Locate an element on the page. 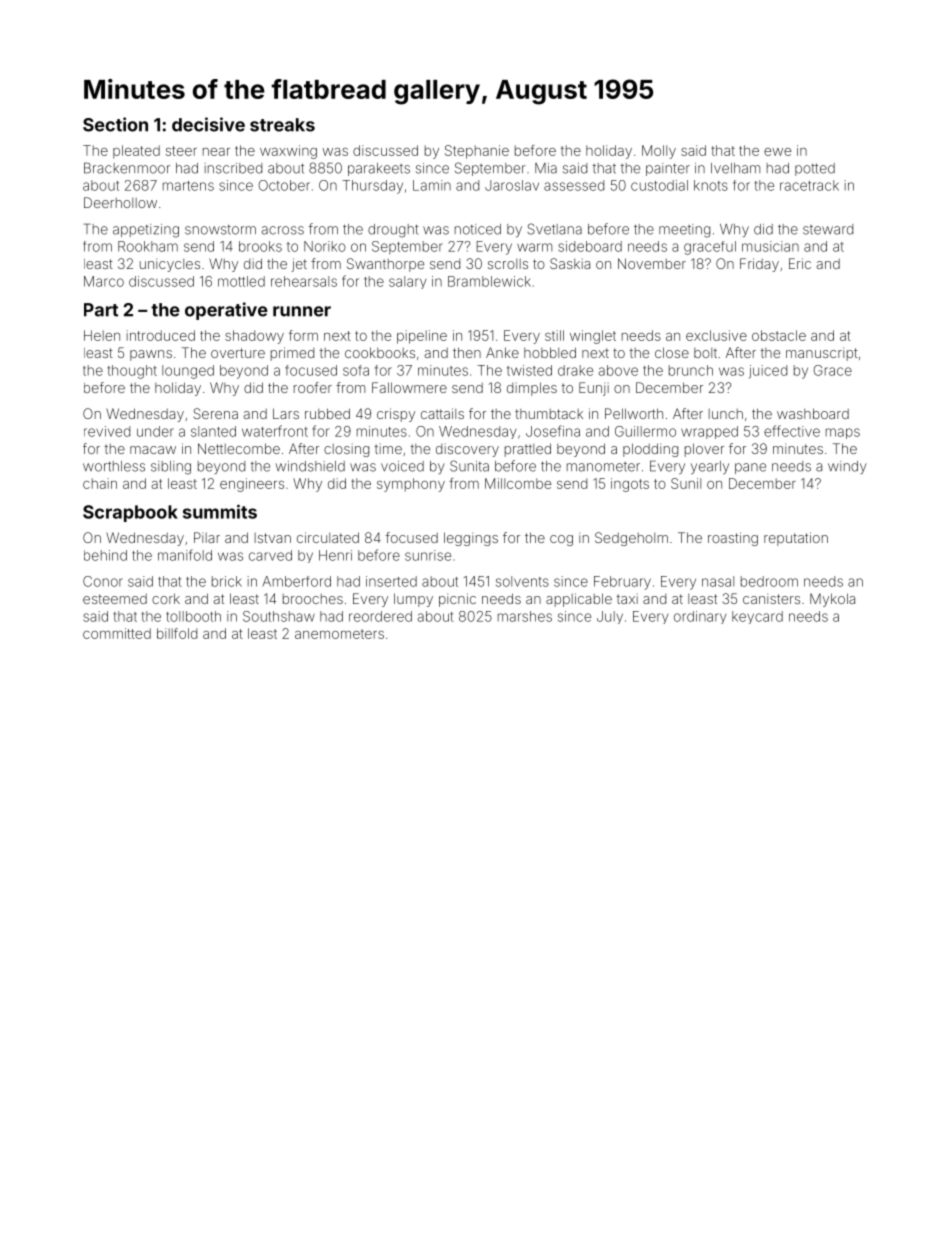  marshes is located at coordinates (525, 616).
